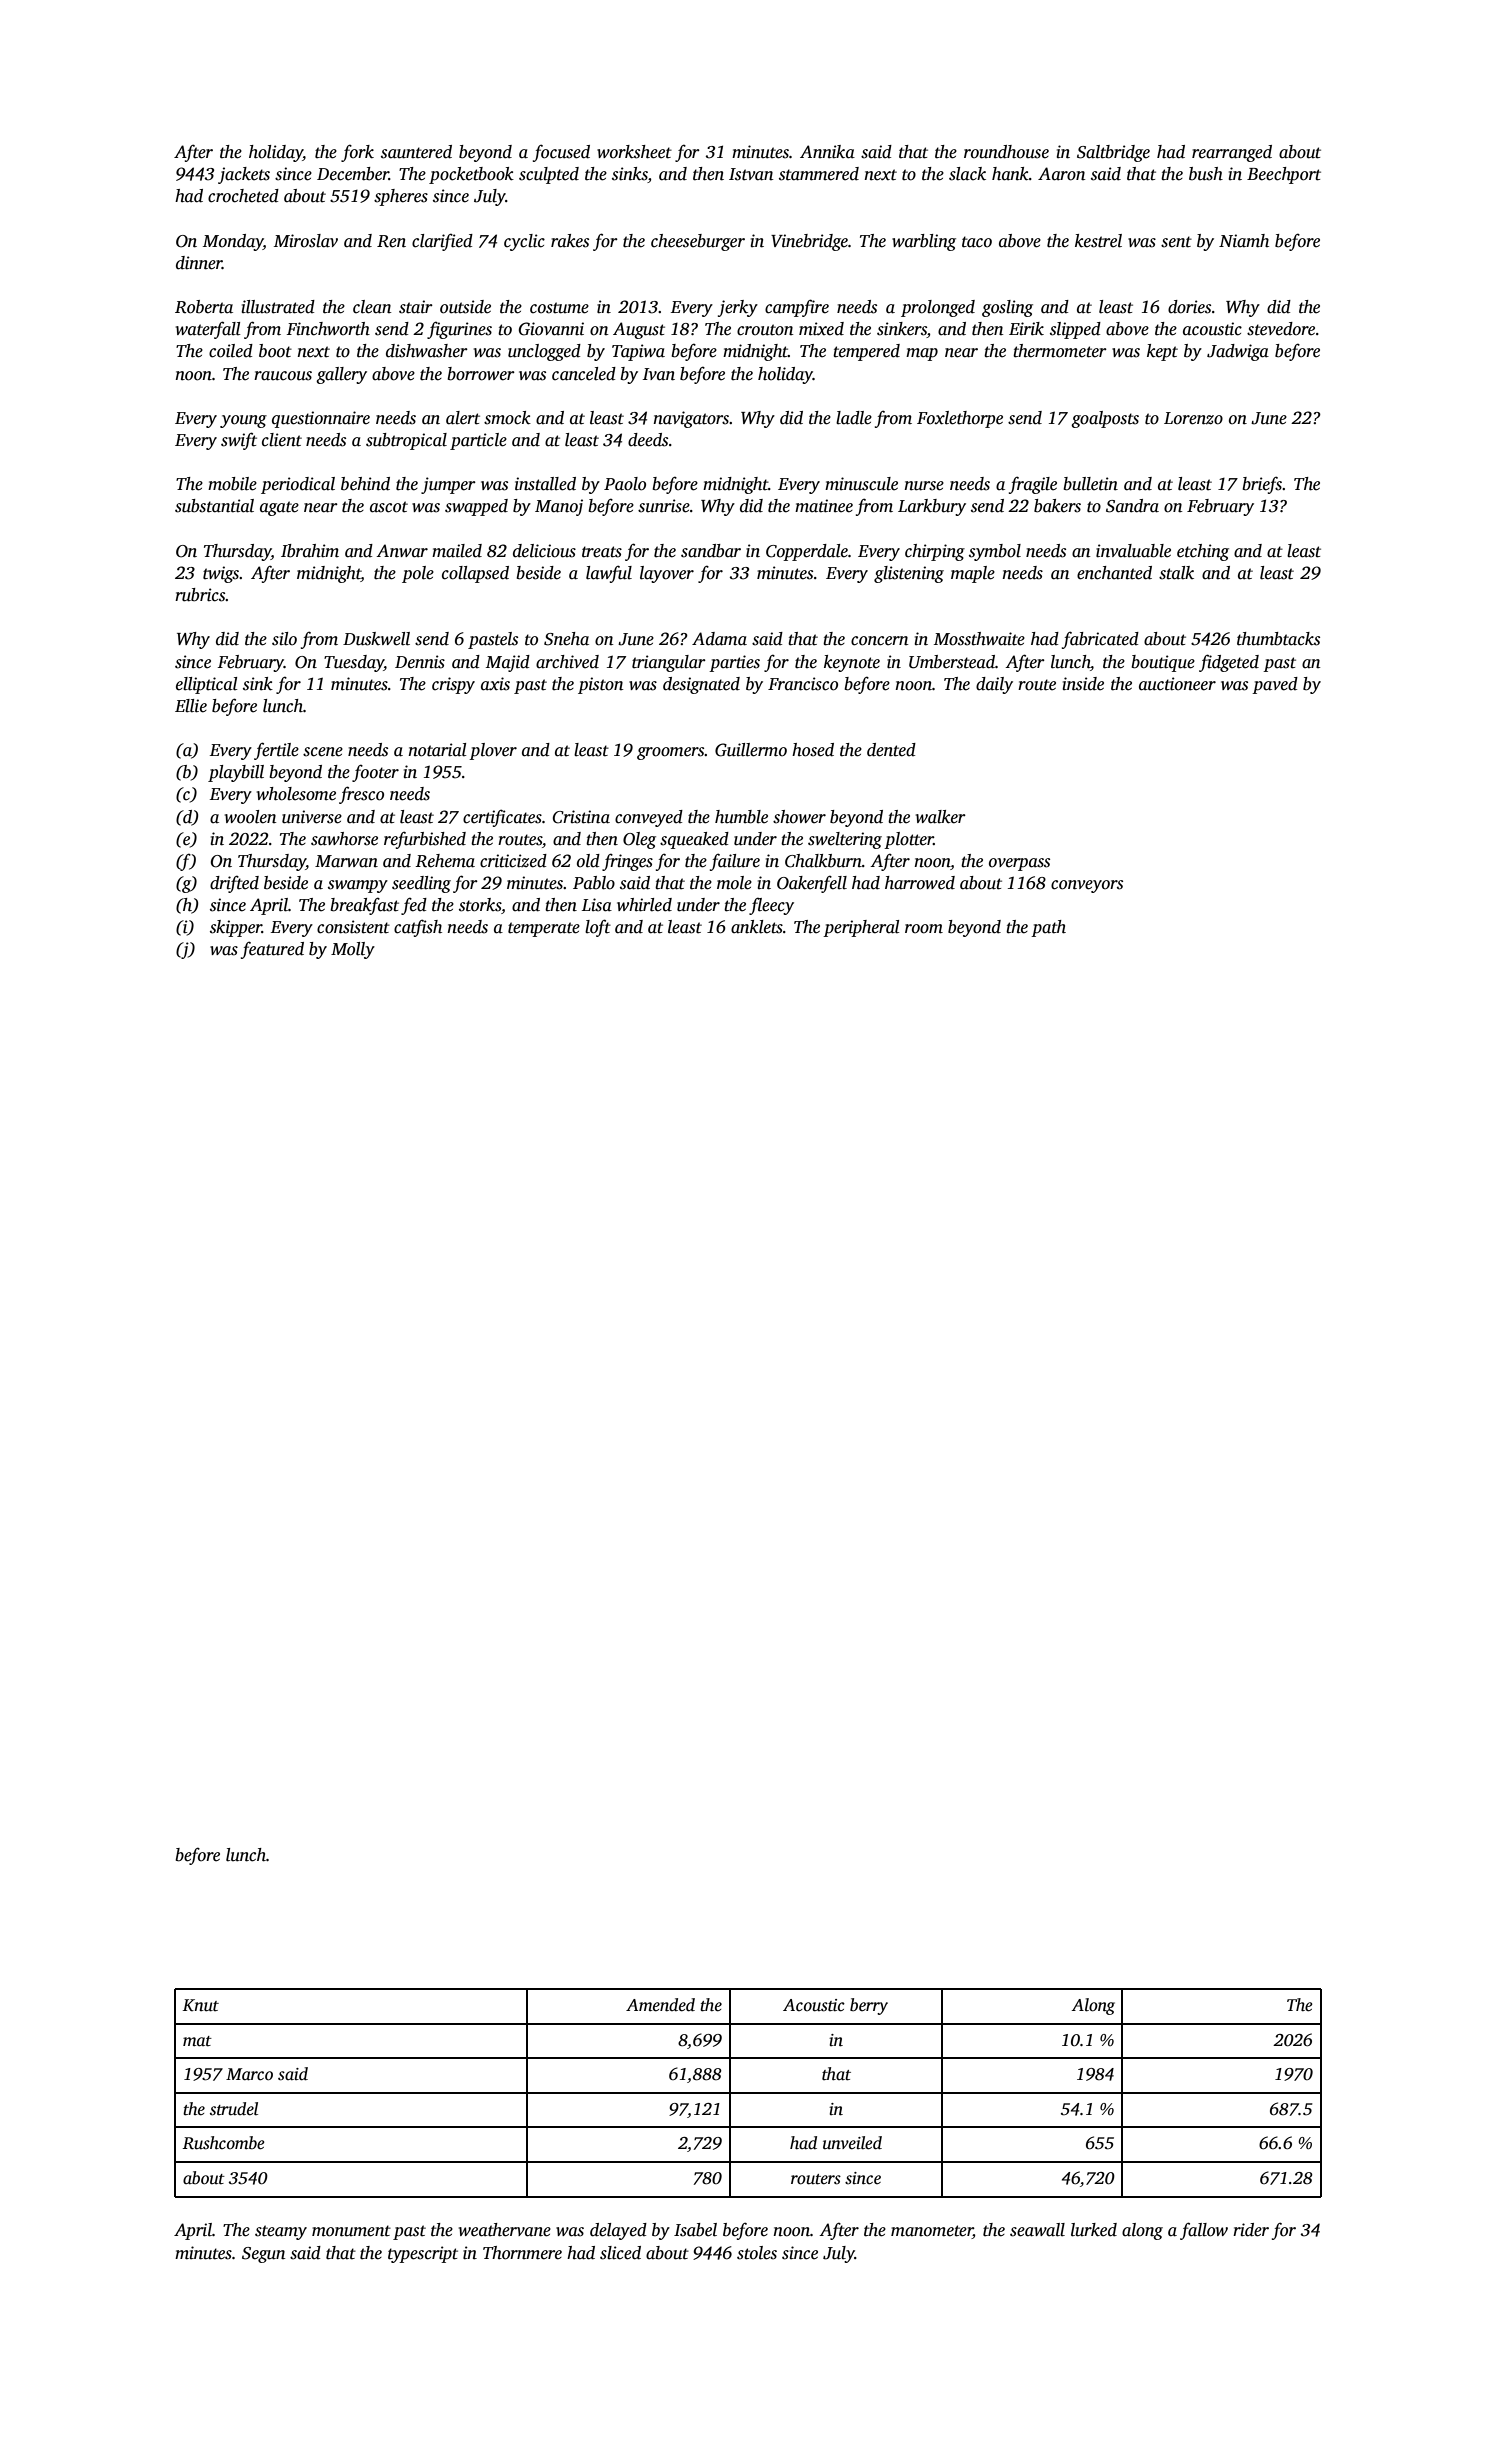 The height and width of the image is (2464, 1496). What do you see at coordinates (869, 2006) in the image?
I see `berry` at bounding box center [869, 2006].
